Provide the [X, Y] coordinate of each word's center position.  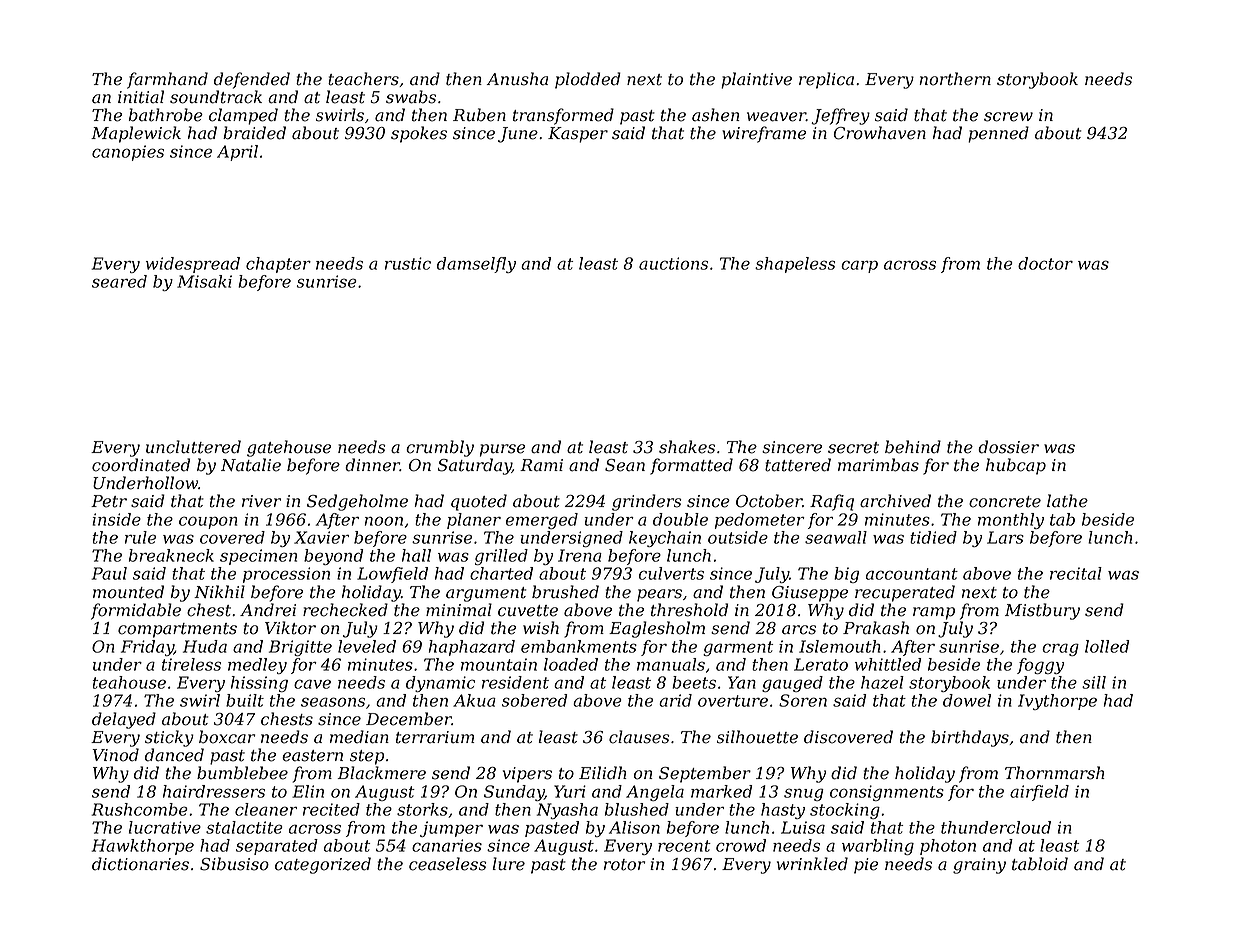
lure [509, 864]
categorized [323, 865]
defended [252, 80]
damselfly [476, 265]
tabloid [1040, 864]
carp [859, 266]
